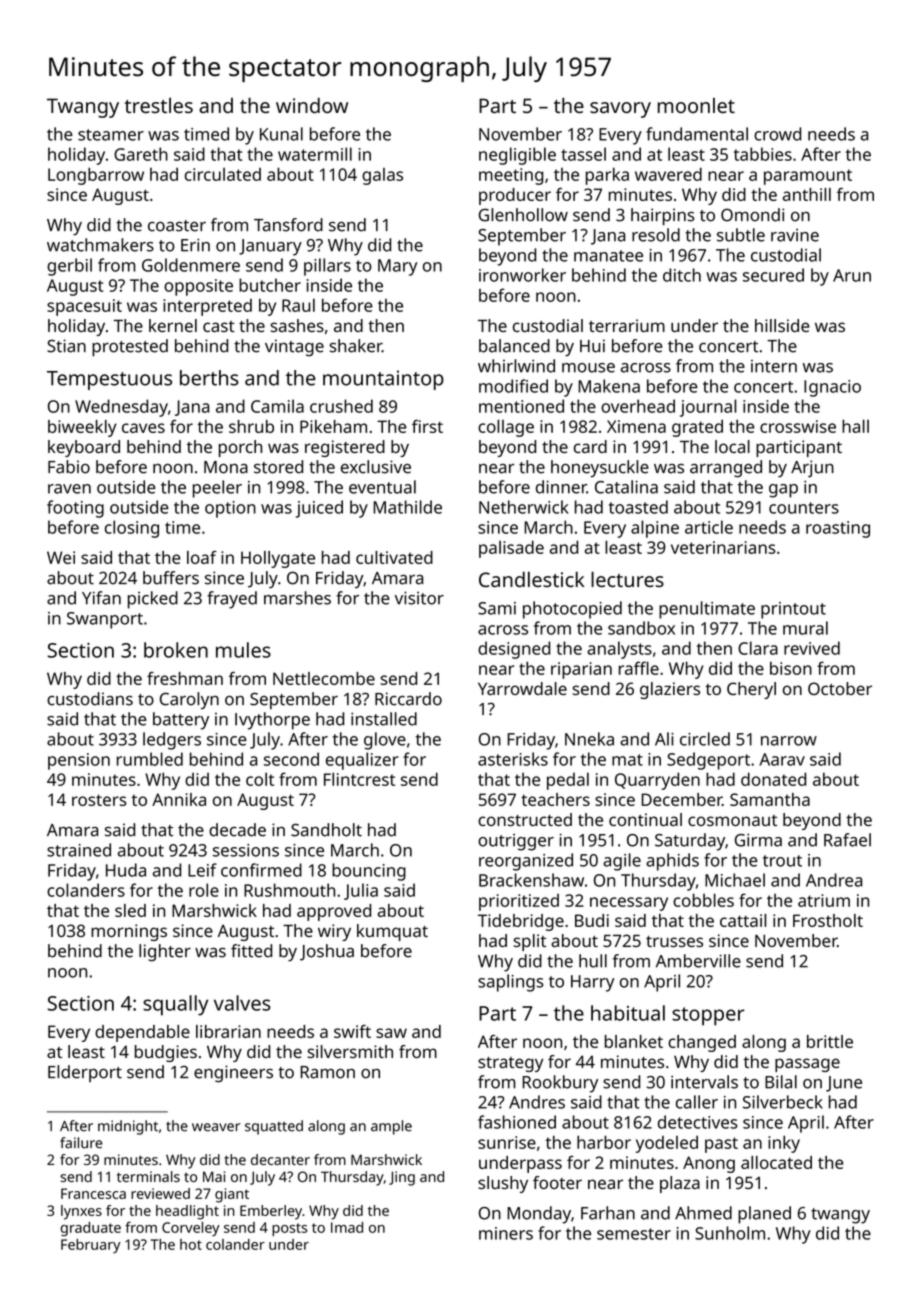  I want to click on Huda, so click(126, 870).
